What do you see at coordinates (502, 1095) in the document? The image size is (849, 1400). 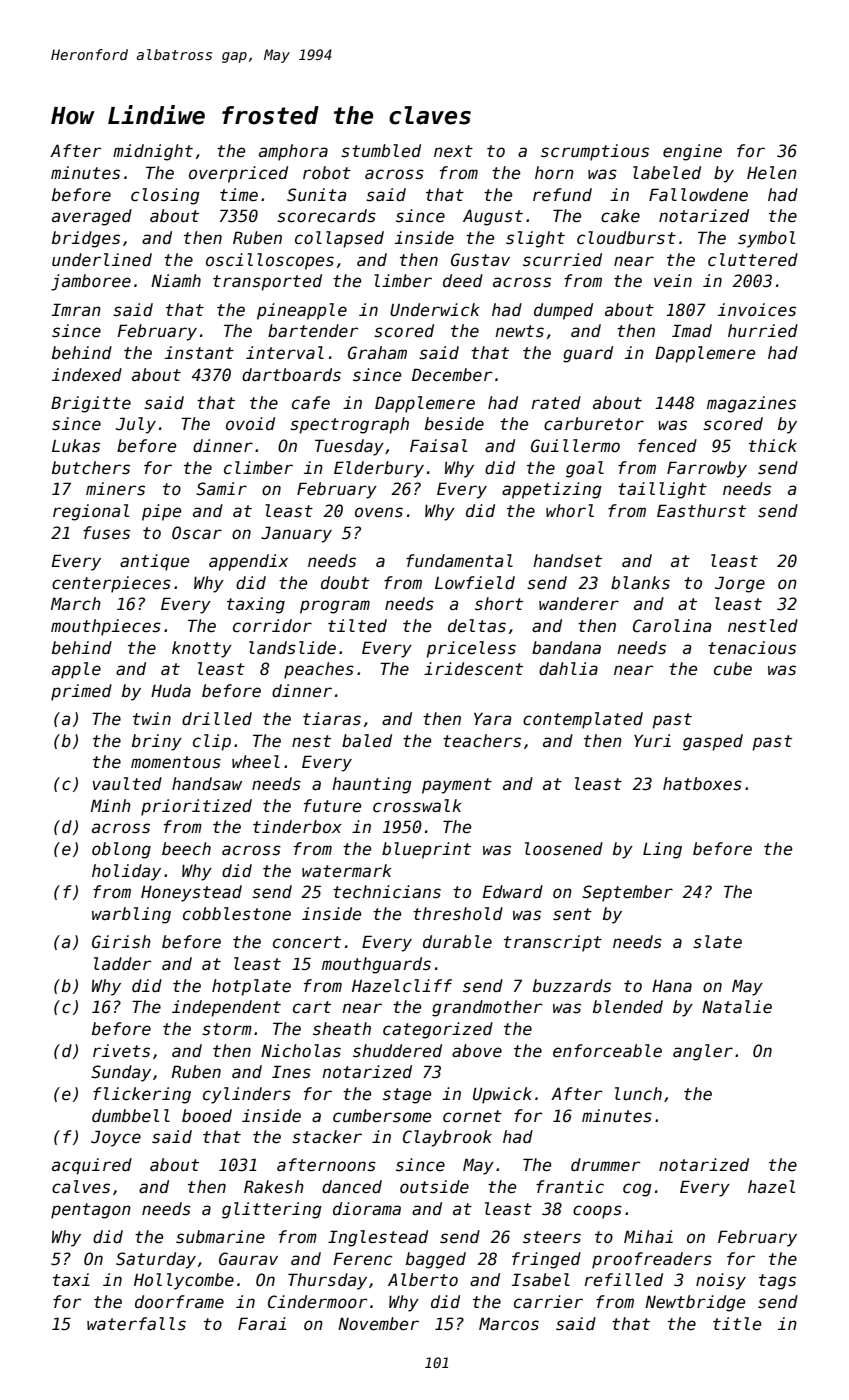 I see `Upwick` at bounding box center [502, 1095].
